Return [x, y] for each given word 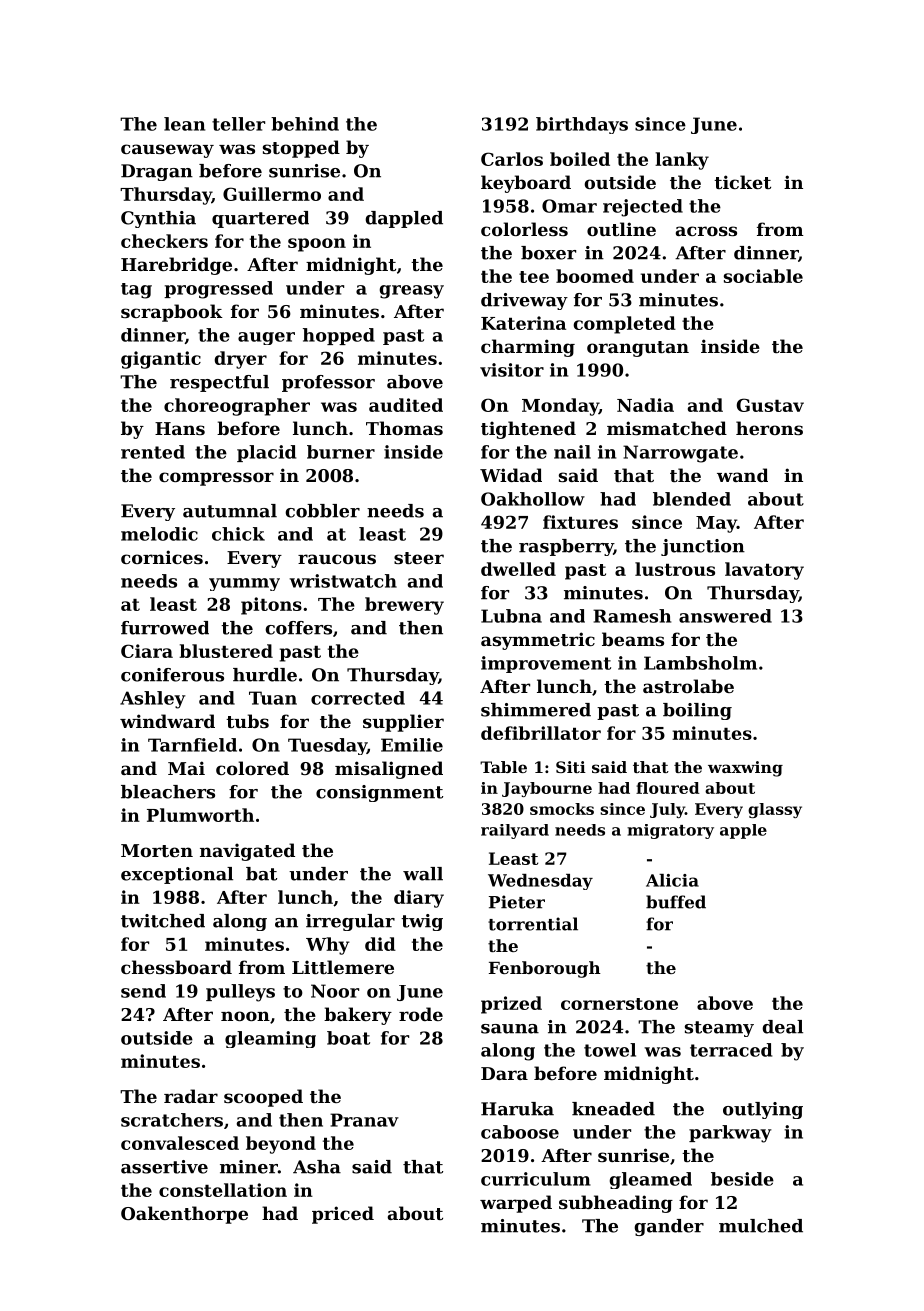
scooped [263, 1098]
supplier [403, 723]
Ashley [153, 700]
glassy [775, 810]
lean [184, 124]
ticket [742, 182]
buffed [676, 902]
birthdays [582, 125]
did [380, 944]
